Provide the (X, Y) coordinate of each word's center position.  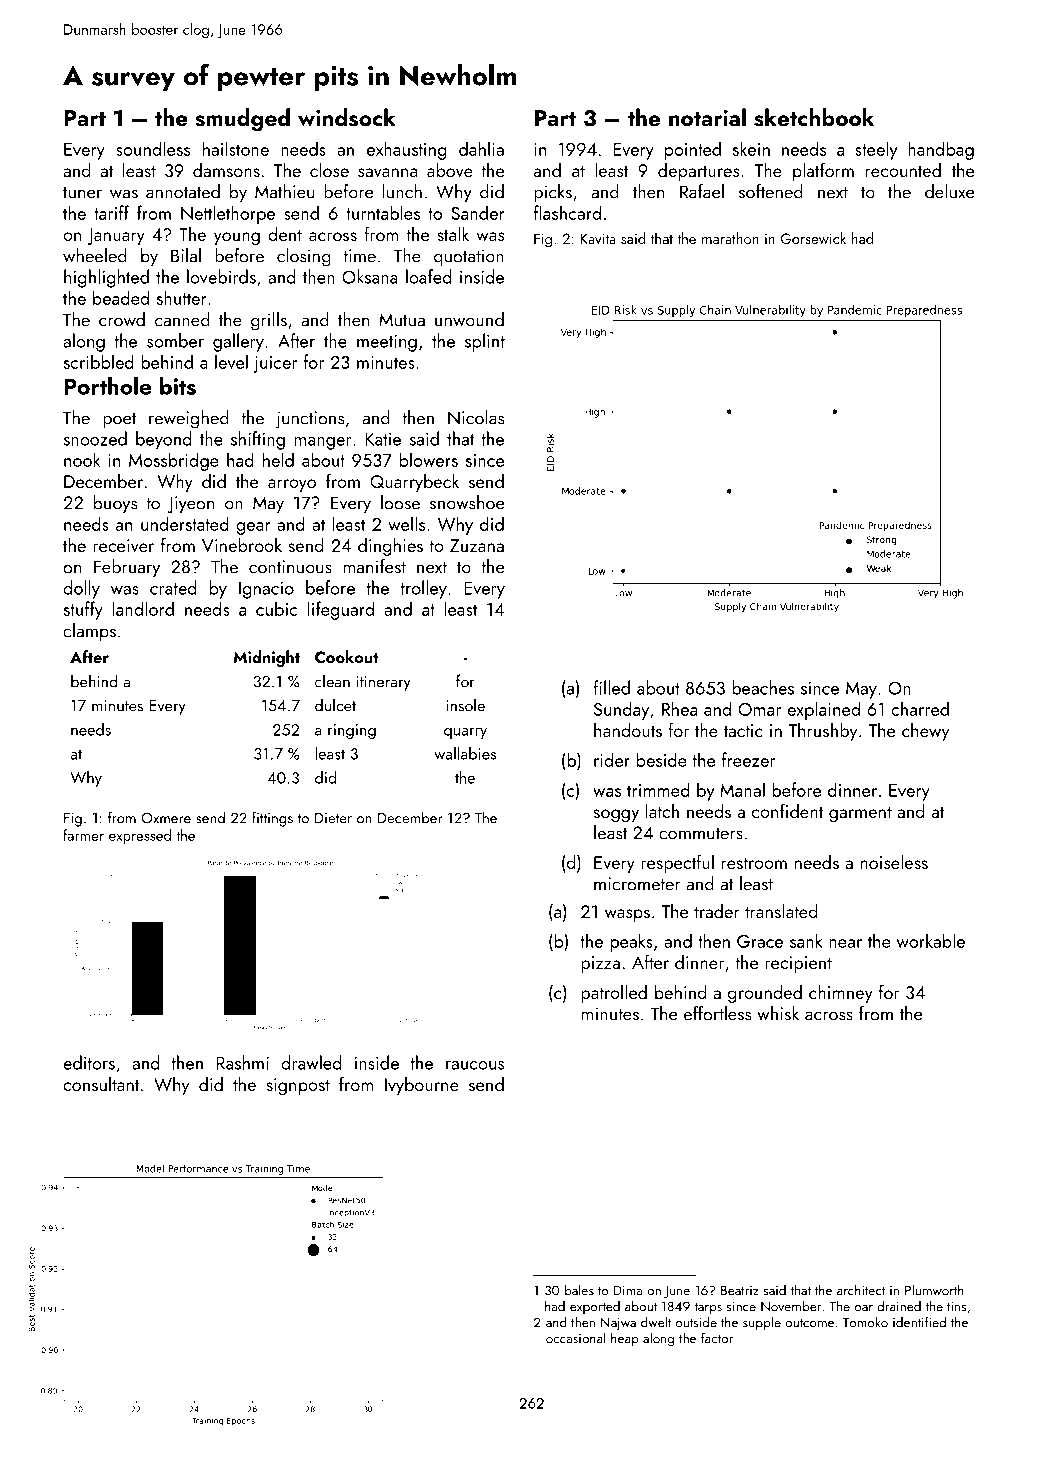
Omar (760, 709)
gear (253, 528)
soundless (153, 148)
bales (579, 1290)
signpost (298, 1086)
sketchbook (814, 117)
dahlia (481, 148)
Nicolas (476, 417)
